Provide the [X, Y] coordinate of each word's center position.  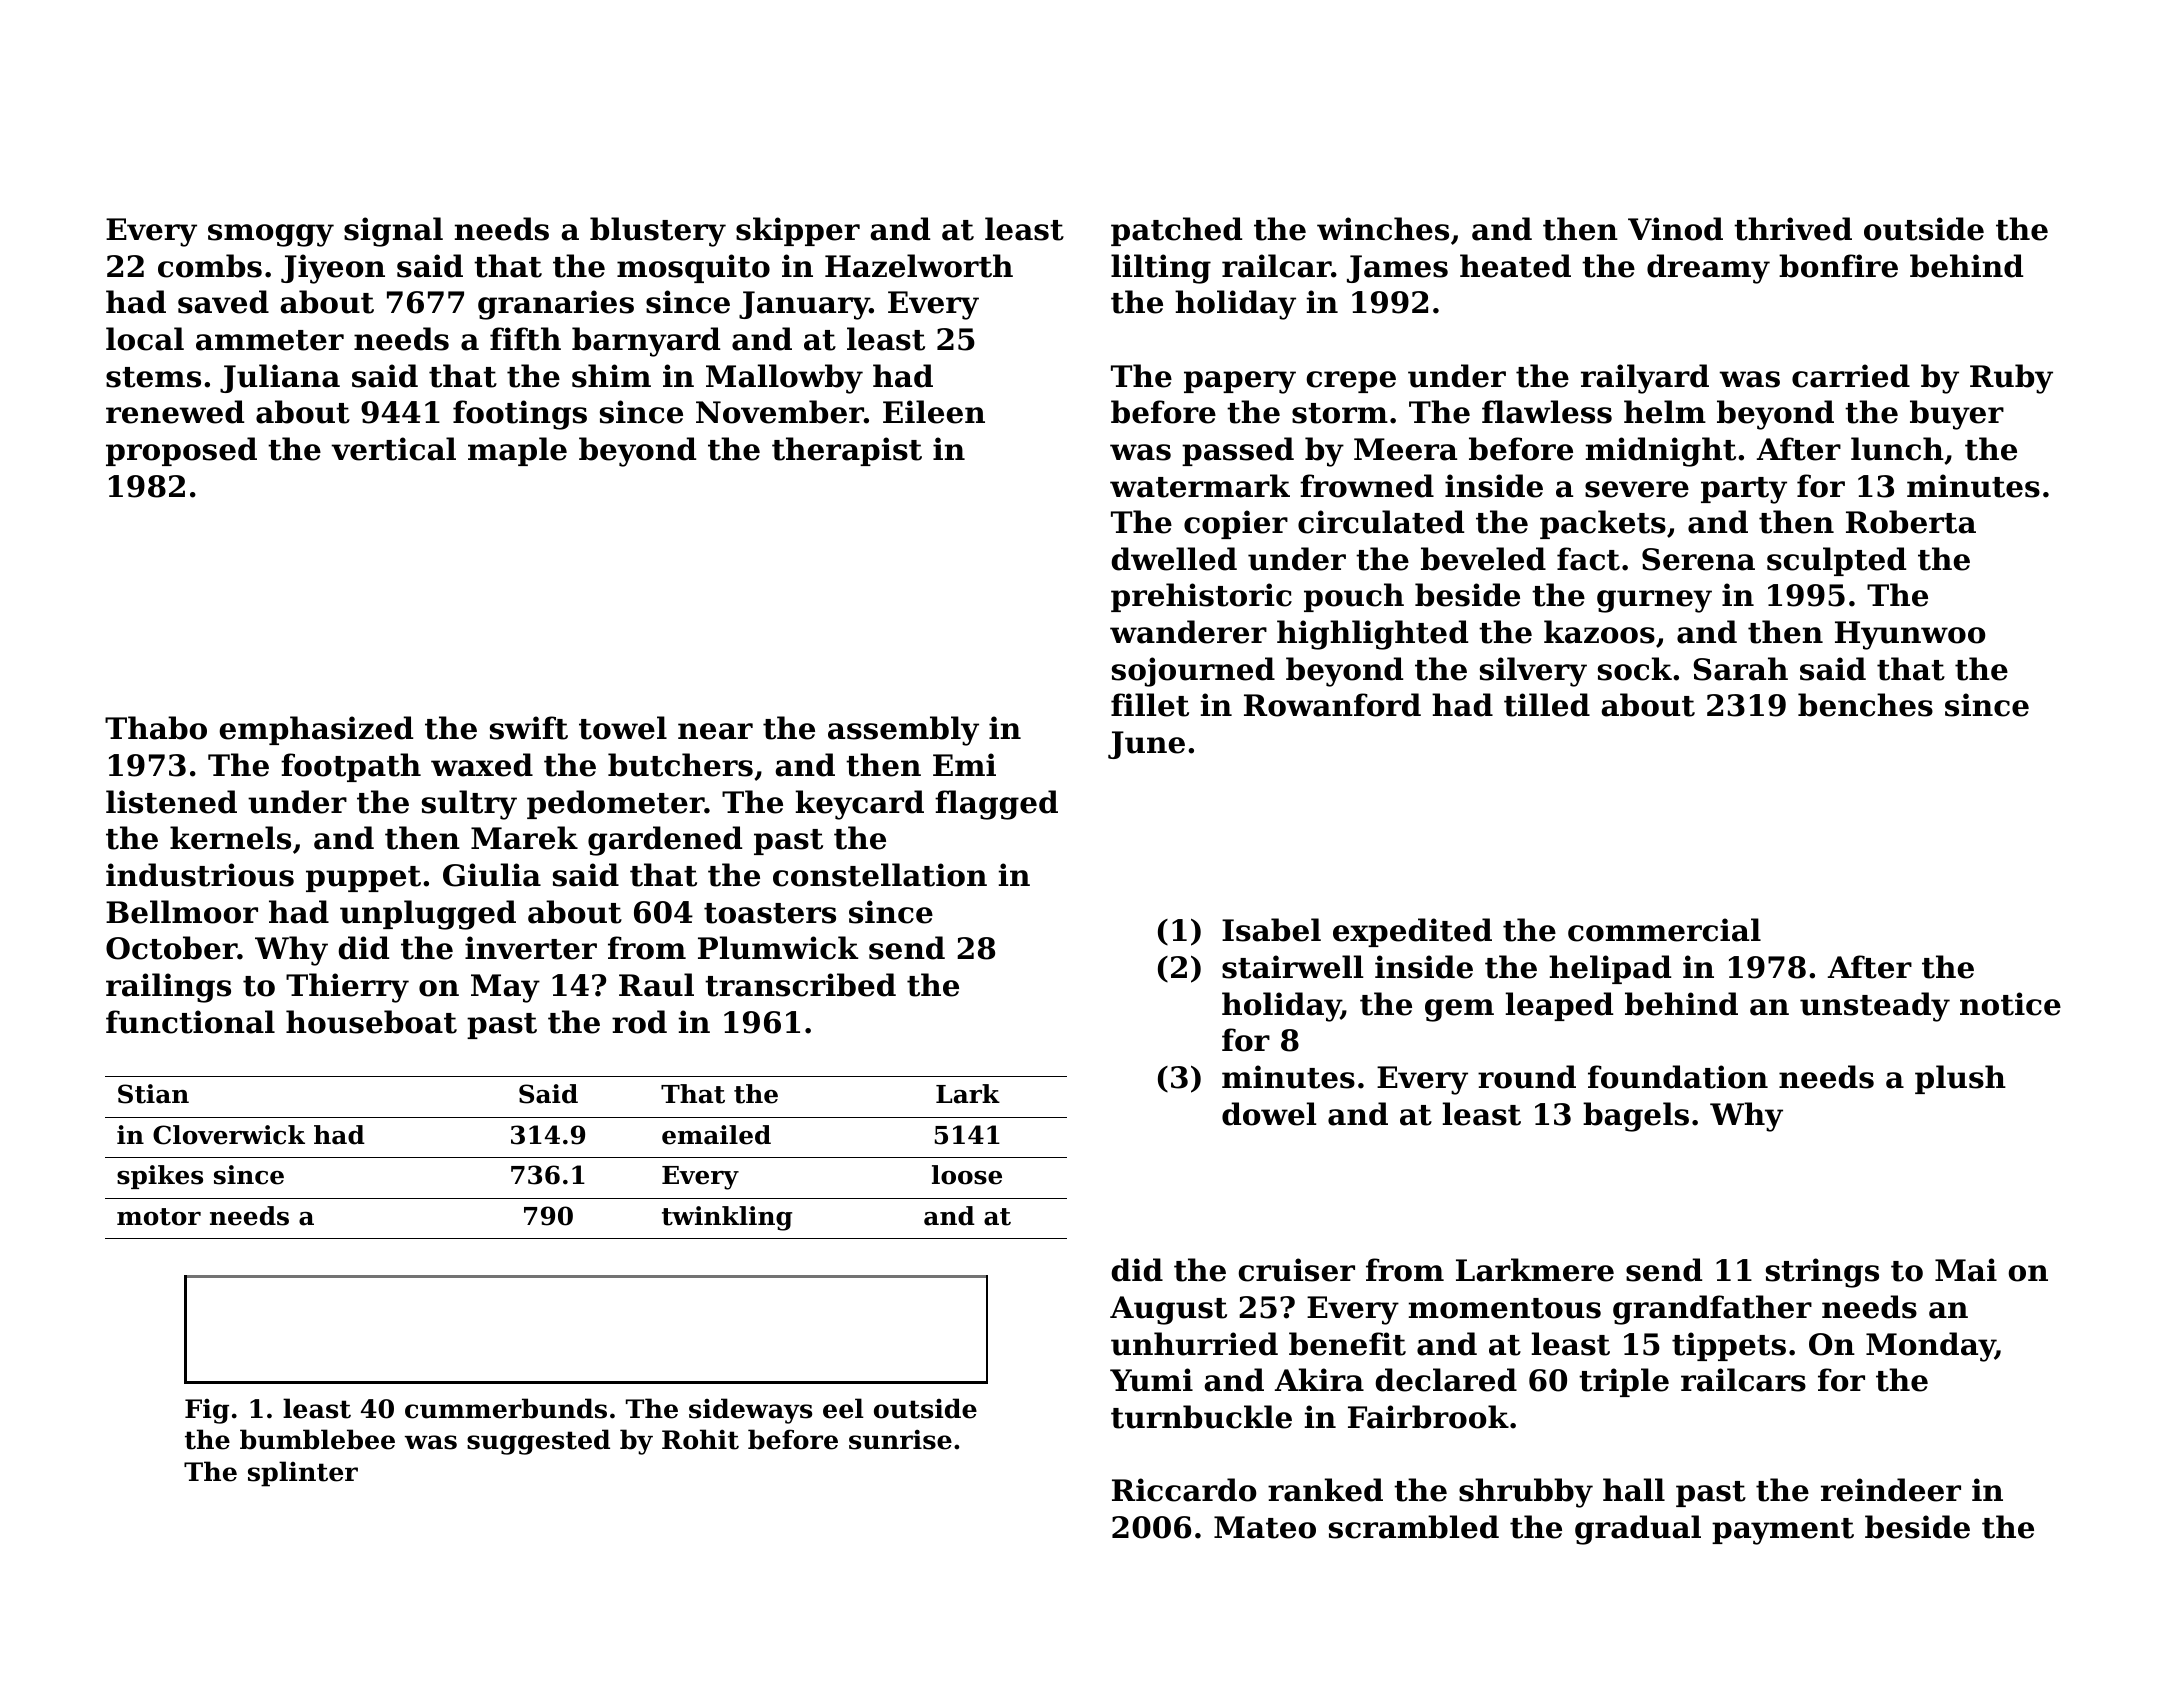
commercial [1664, 930]
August [1168, 1310]
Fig [207, 1411]
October [172, 948]
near [715, 731]
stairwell [1293, 967]
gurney [1654, 601]
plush [1960, 1079]
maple [517, 451]
